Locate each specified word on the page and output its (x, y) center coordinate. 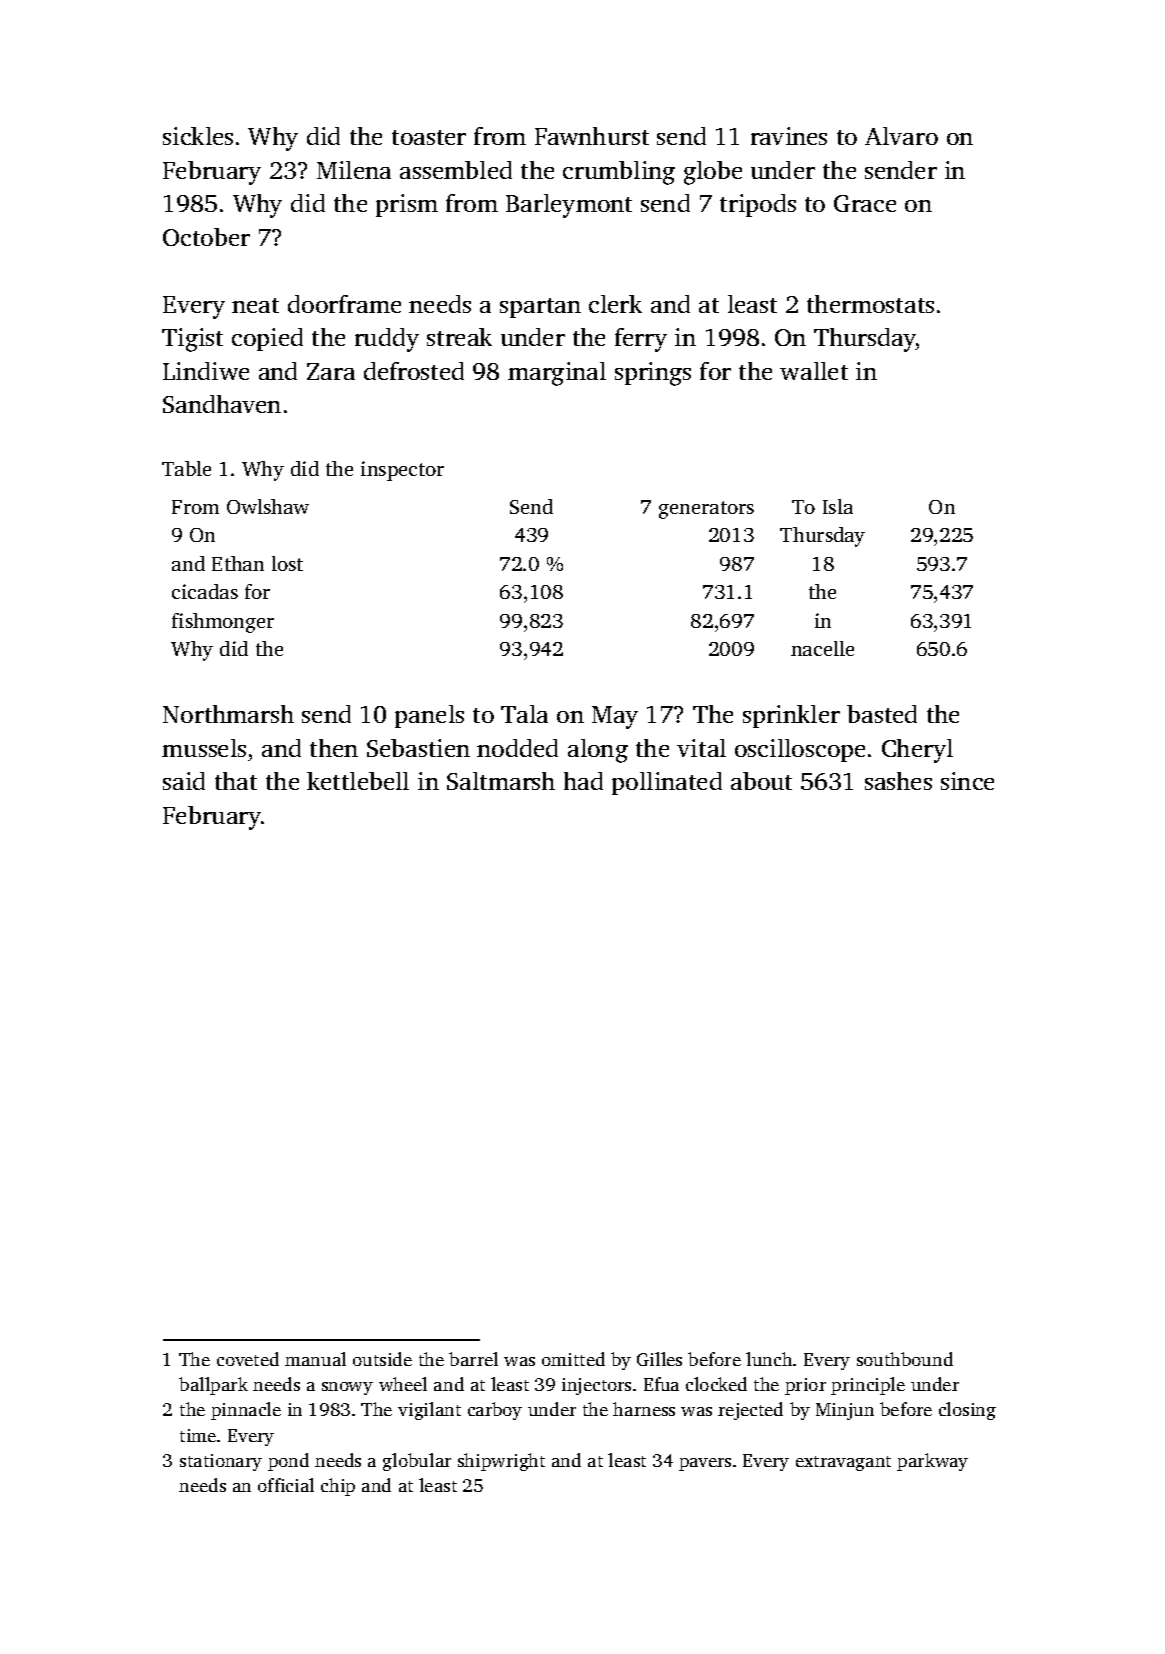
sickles (198, 136)
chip (338, 1487)
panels (429, 716)
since (967, 781)
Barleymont (569, 206)
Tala (524, 714)
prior (805, 1386)
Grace (865, 203)
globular (417, 1462)
